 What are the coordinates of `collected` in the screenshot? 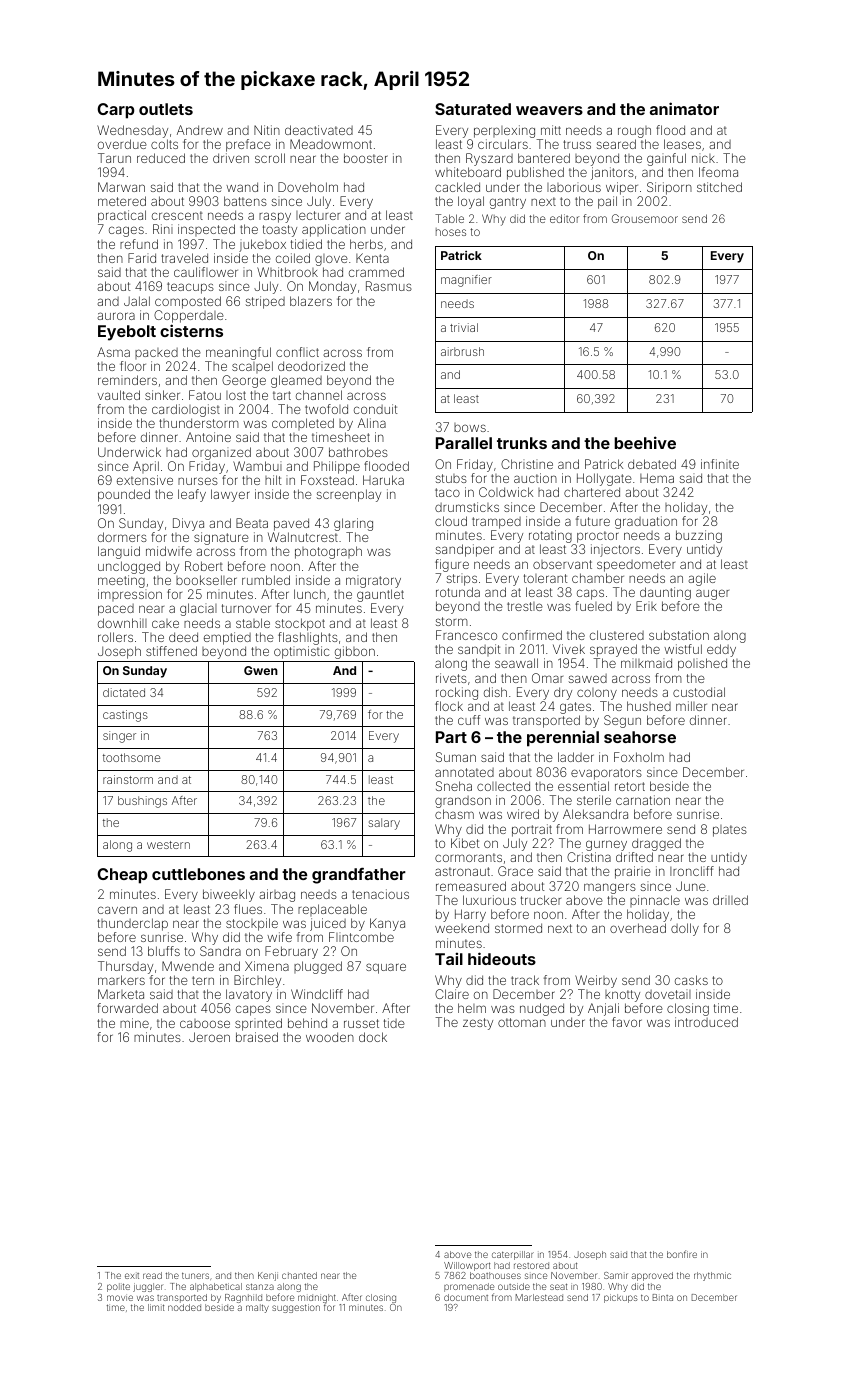 It's located at (503, 786).
